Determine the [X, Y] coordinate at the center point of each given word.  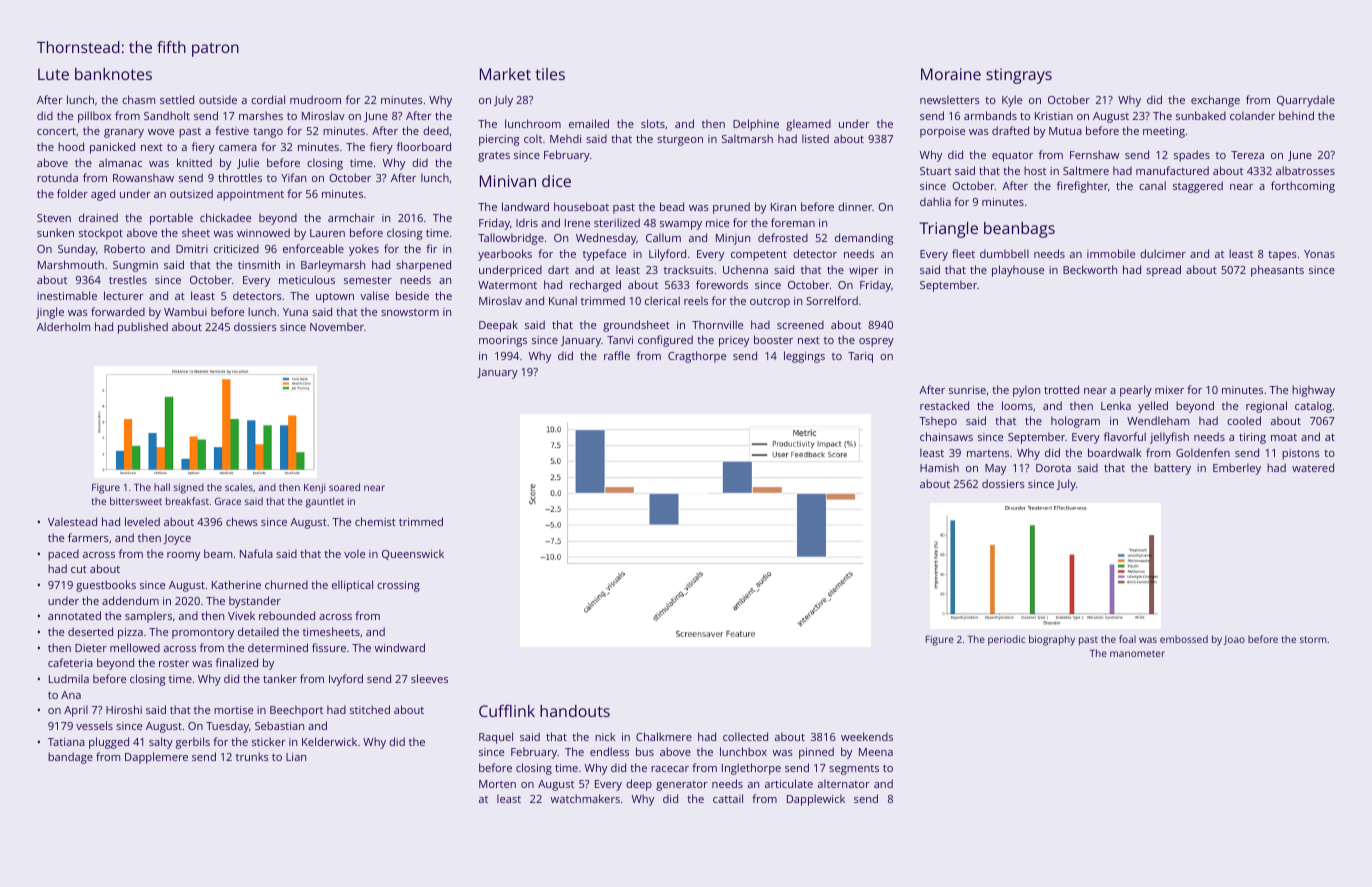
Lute [53, 74]
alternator [844, 783]
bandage [70, 758]
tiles [550, 74]
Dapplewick [816, 800]
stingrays [1019, 76]
